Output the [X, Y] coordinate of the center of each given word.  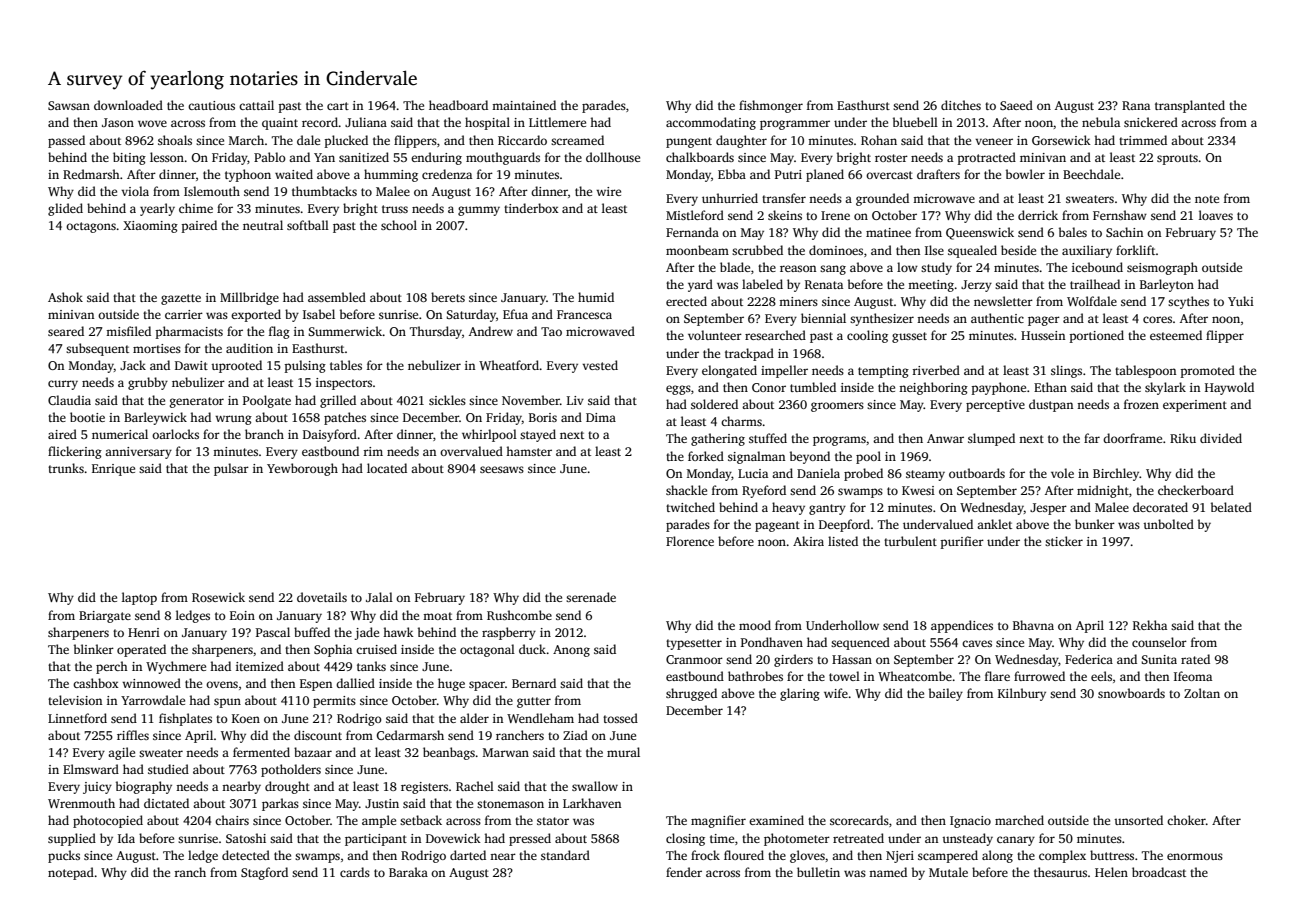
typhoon [248, 175]
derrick [1038, 215]
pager [1044, 321]
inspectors [344, 384]
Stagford [264, 873]
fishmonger [771, 106]
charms [741, 421]
